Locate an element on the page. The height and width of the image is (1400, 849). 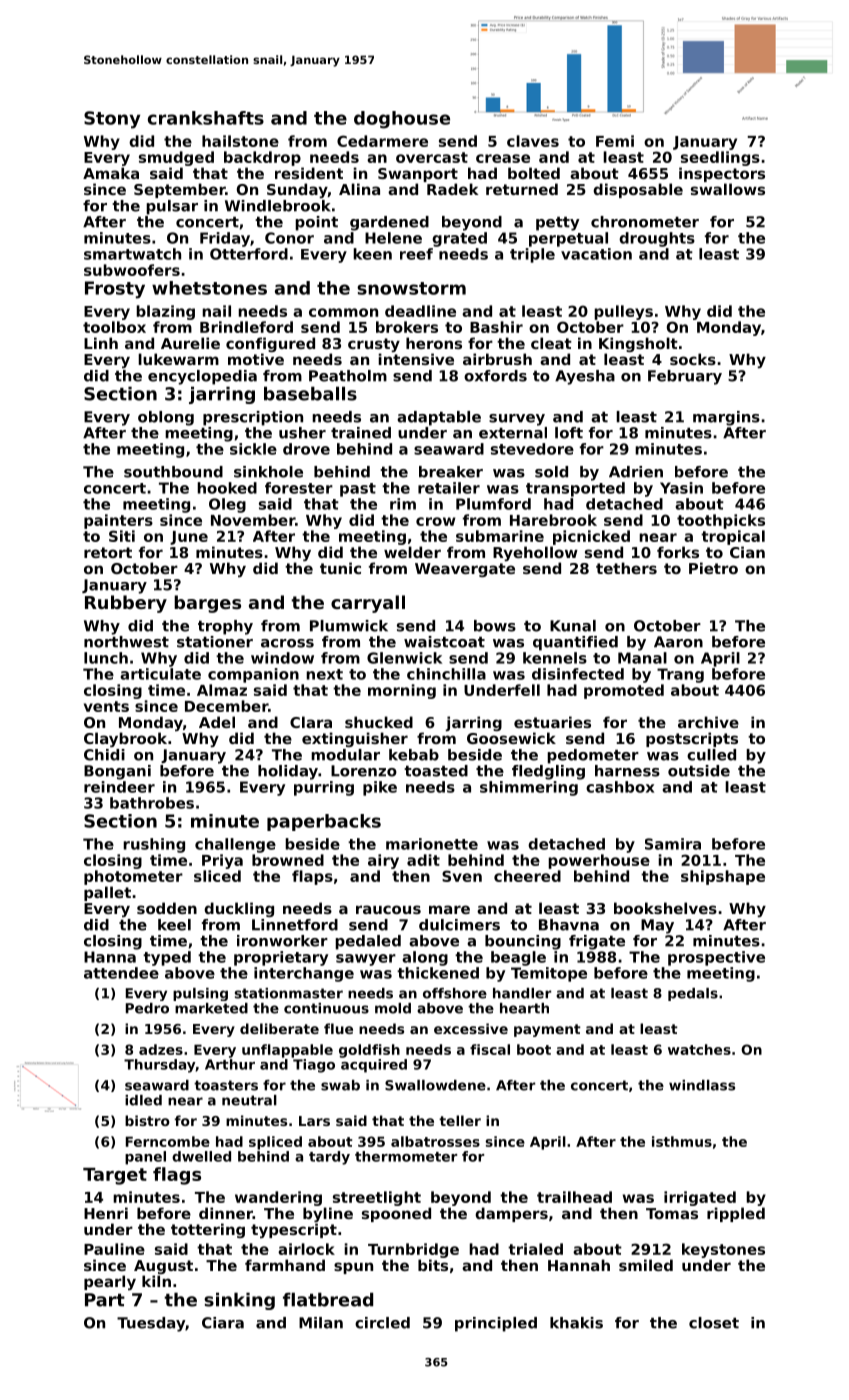
herons is located at coordinates (434, 343).
